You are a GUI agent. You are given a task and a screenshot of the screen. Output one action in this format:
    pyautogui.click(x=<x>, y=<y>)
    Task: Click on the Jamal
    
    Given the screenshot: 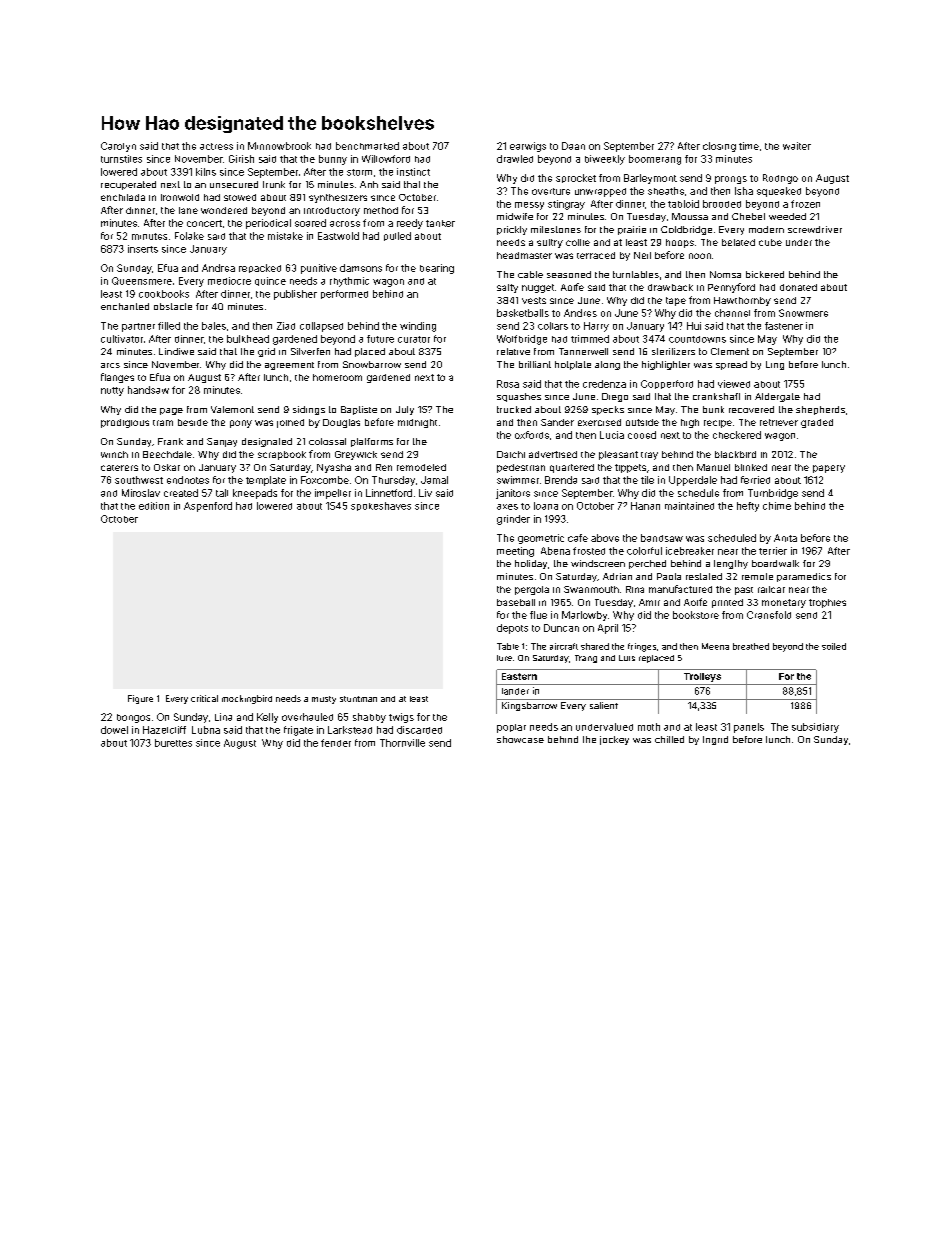 What is the action you would take?
    pyautogui.click(x=434, y=480)
